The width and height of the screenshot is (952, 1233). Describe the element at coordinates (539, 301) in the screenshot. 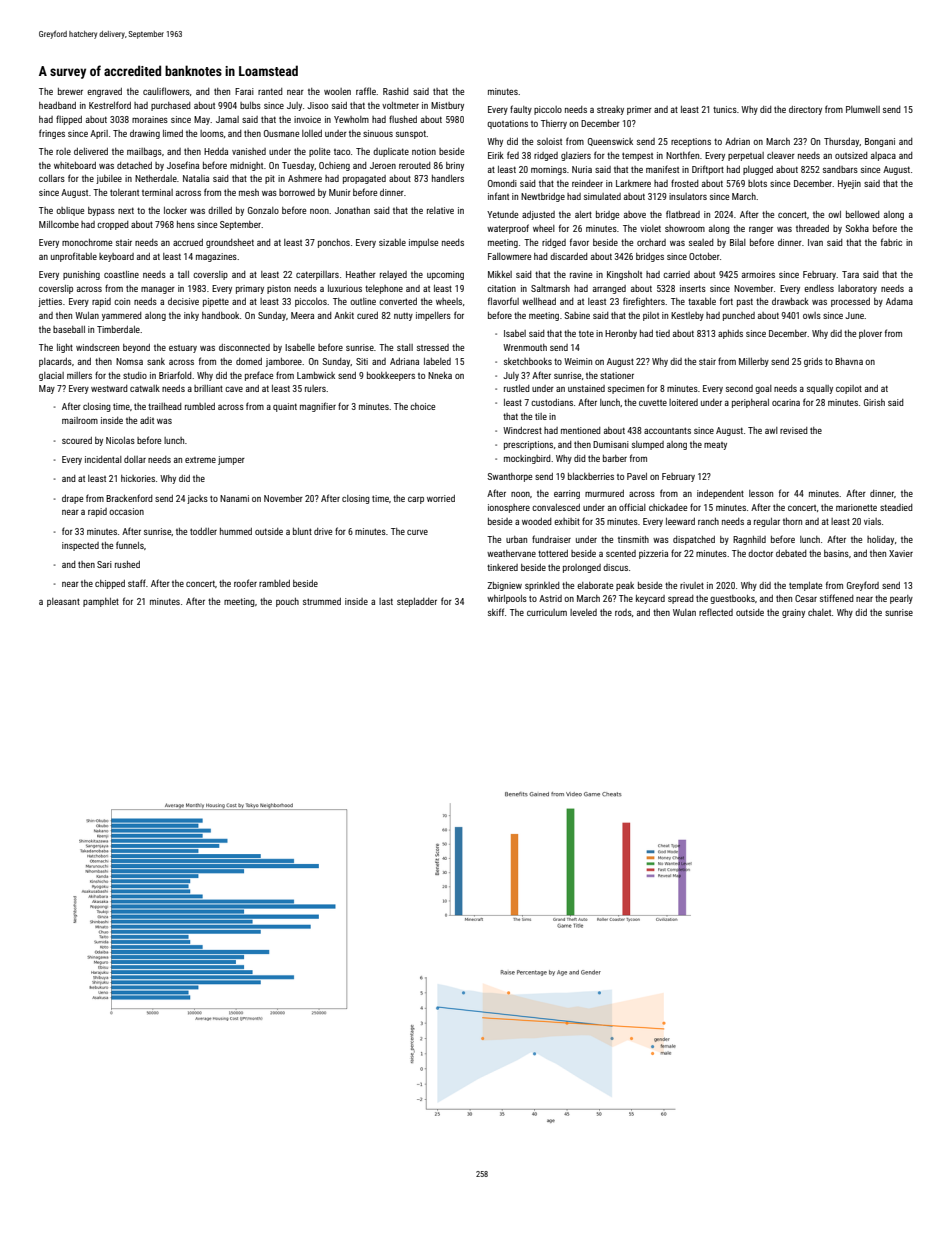

I see `wellhead` at that location.
